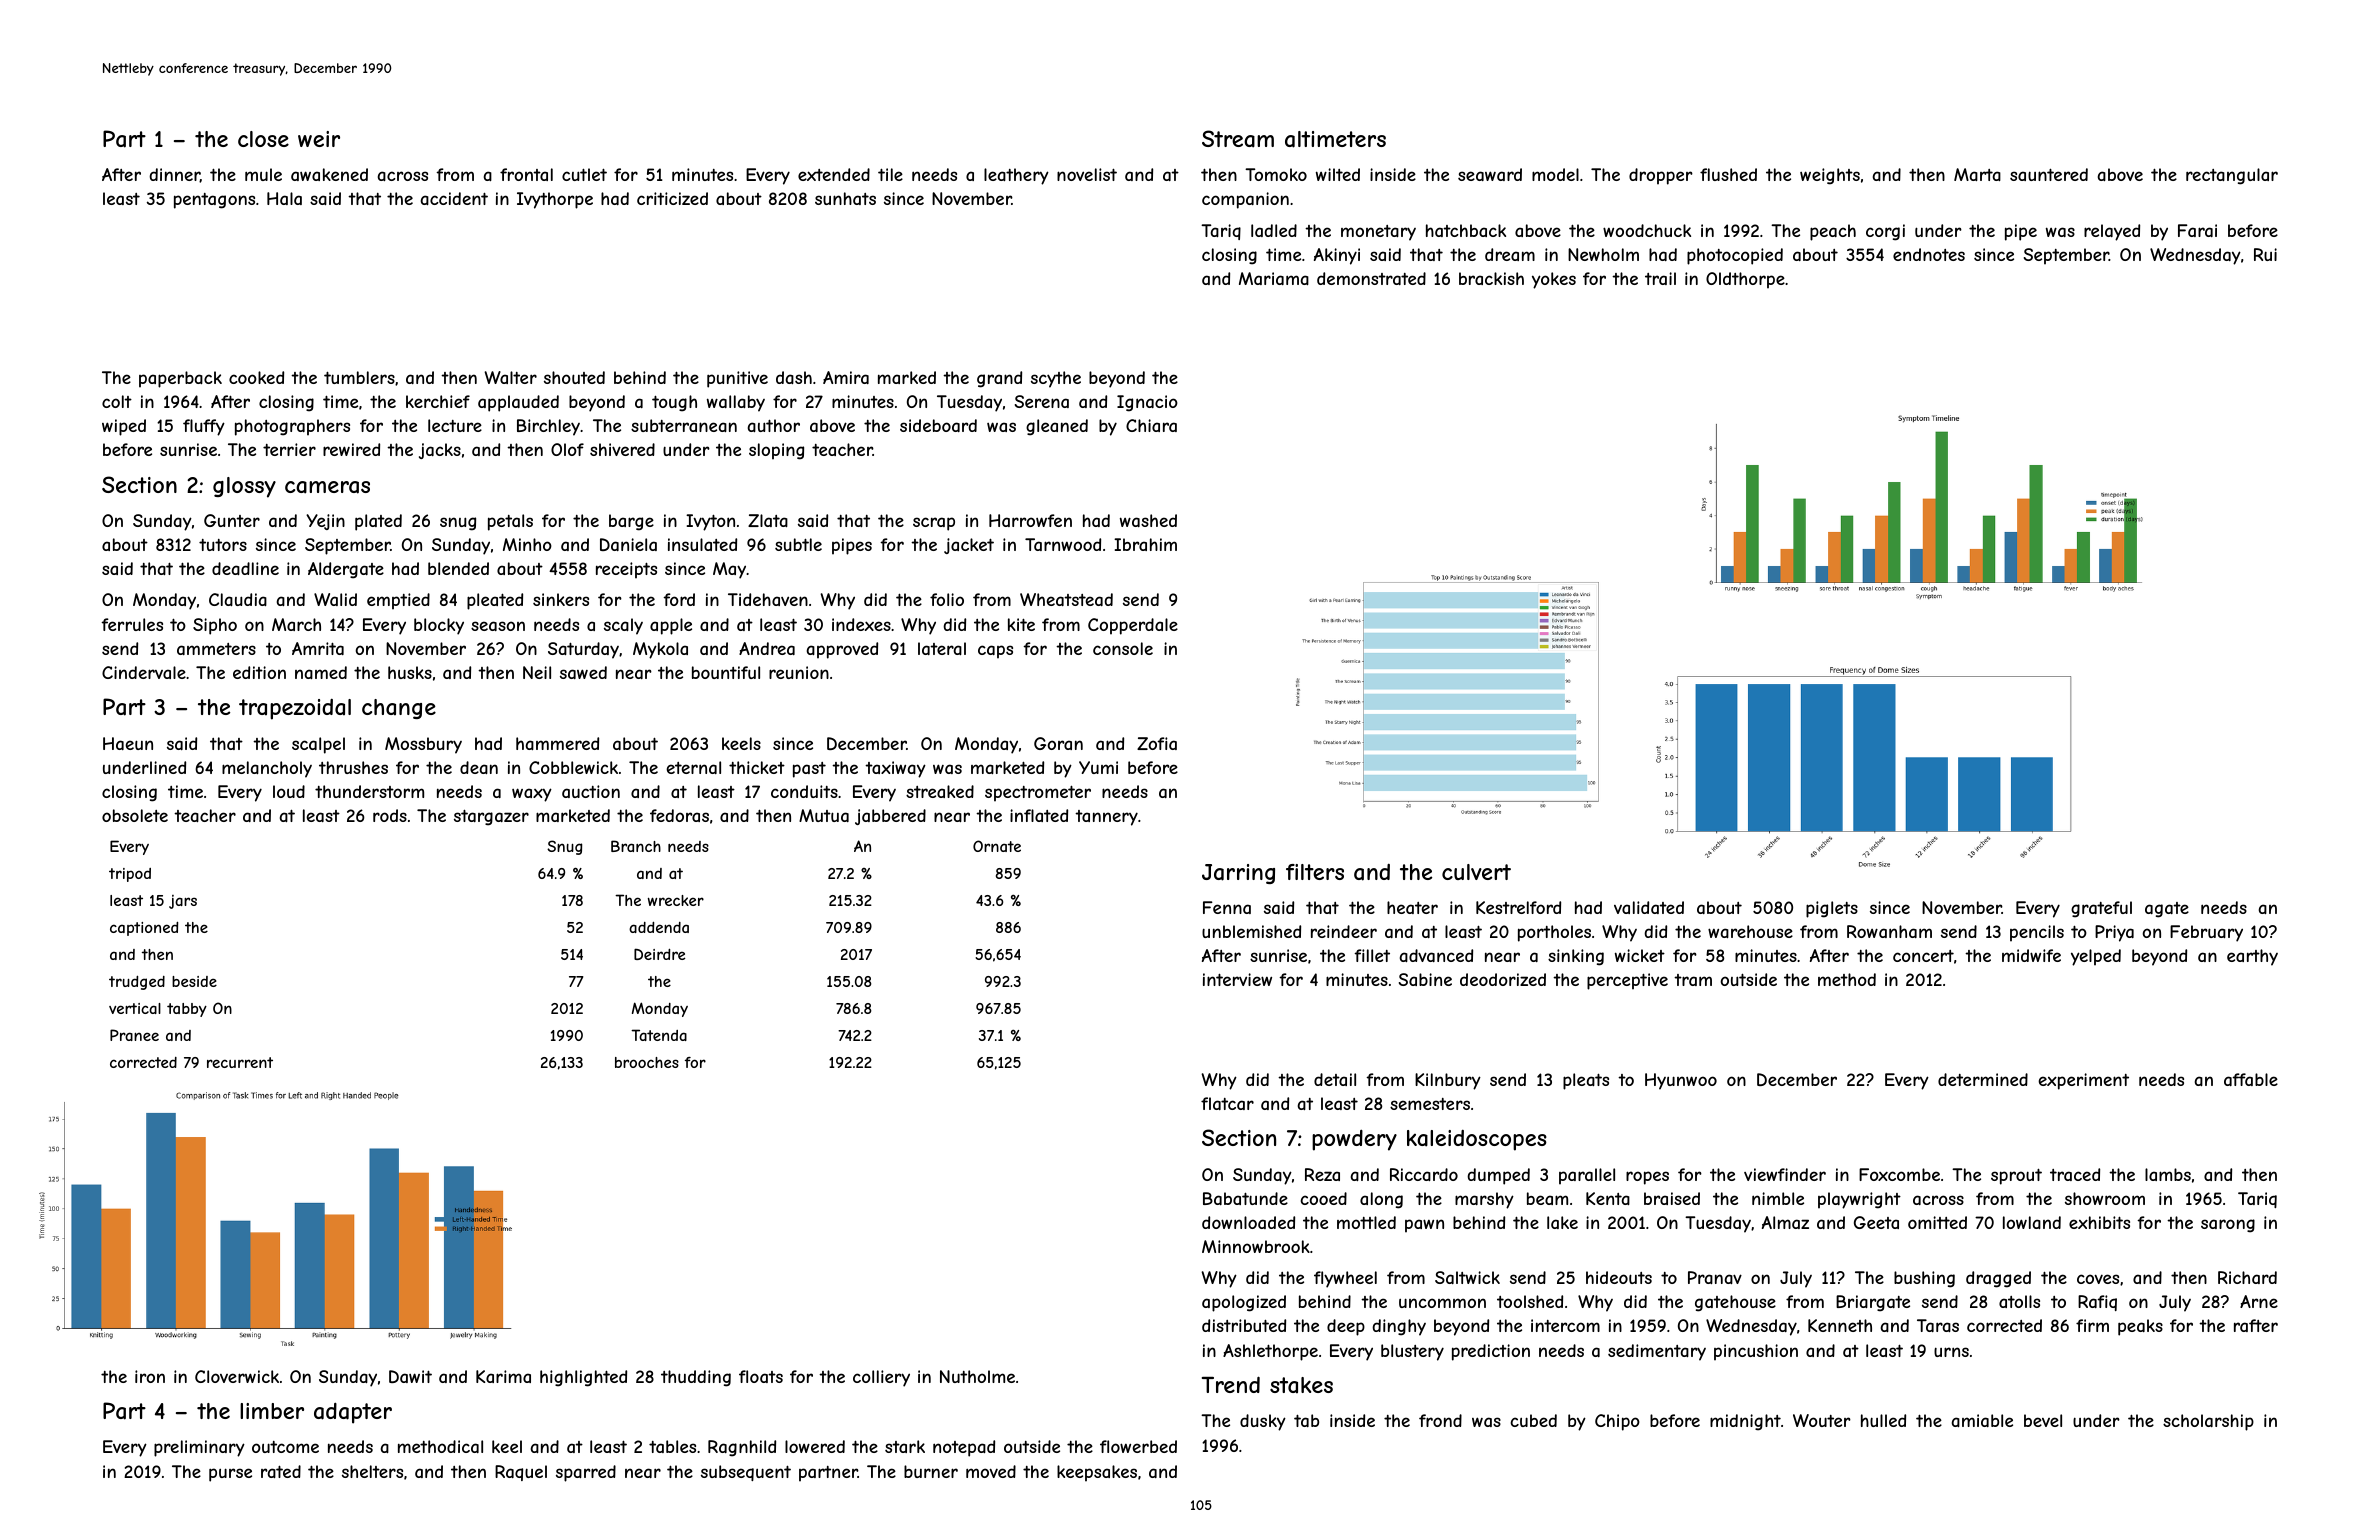 The image size is (2380, 1540). I want to click on agate, so click(2167, 910).
